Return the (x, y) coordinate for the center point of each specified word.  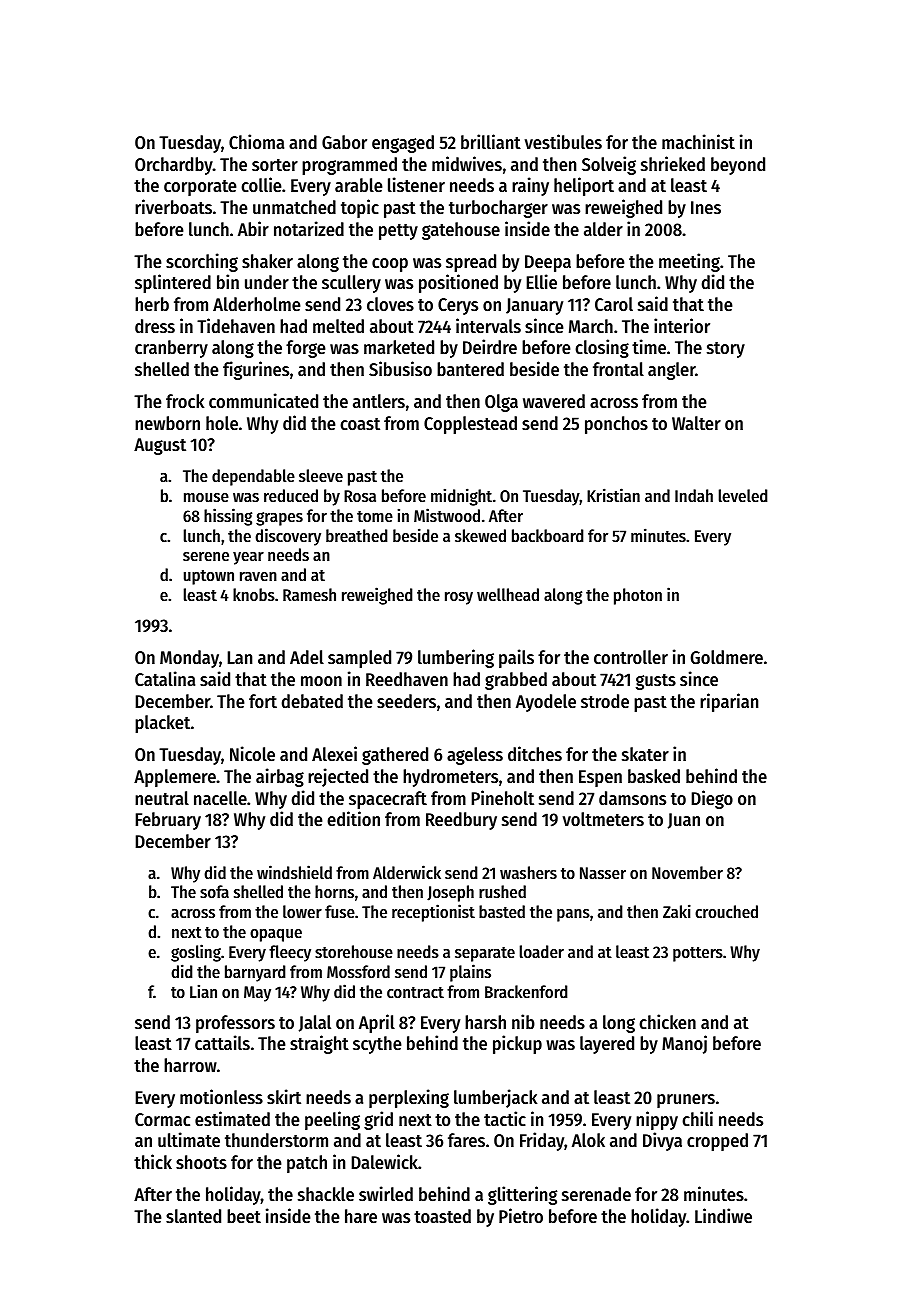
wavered (554, 401)
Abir (253, 228)
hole (222, 423)
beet (244, 1216)
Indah (694, 495)
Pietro (521, 1215)
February (168, 821)
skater (645, 754)
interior (682, 325)
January (534, 306)
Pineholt (502, 797)
